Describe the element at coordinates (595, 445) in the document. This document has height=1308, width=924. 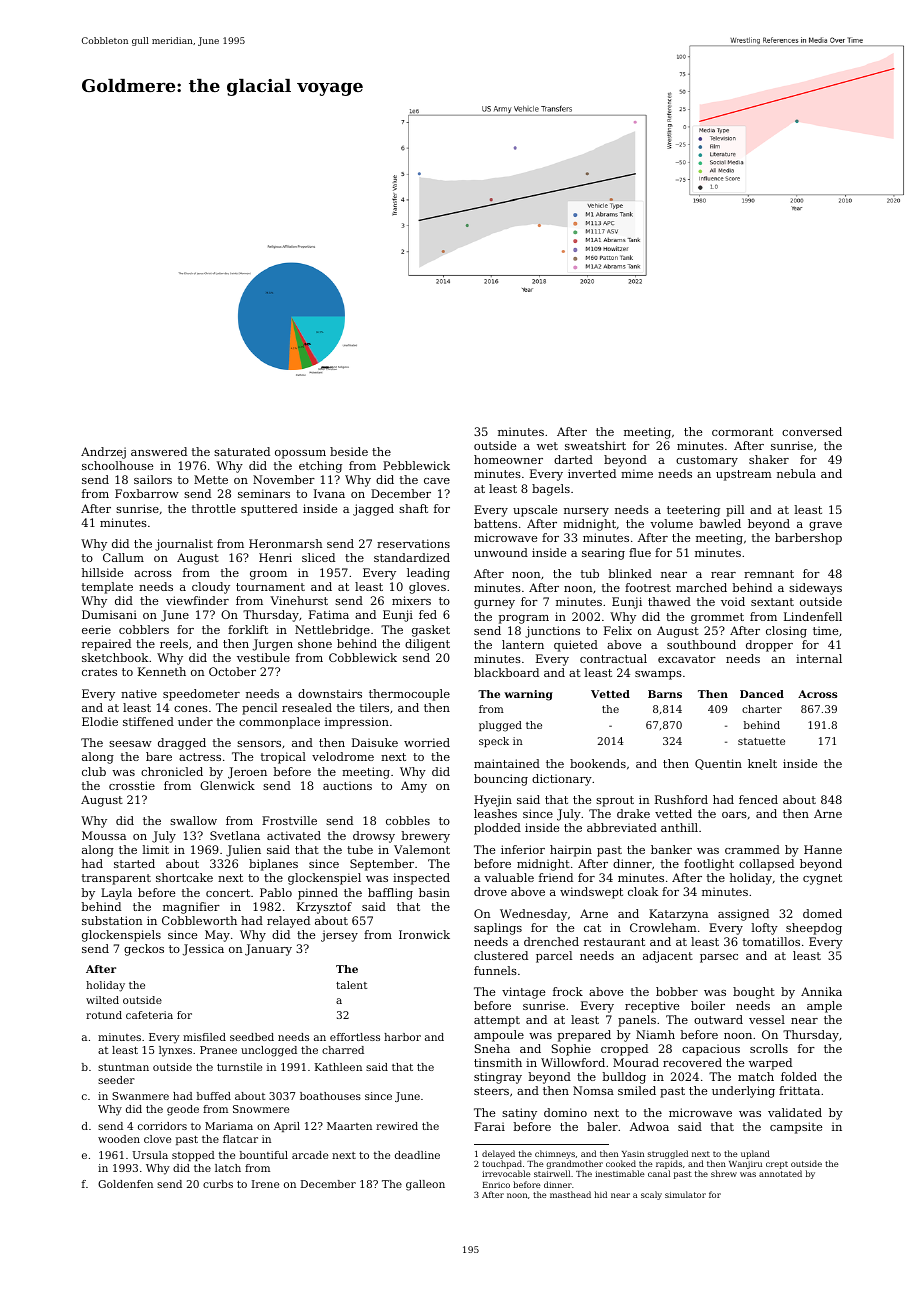
I see `sweatshirt` at that location.
